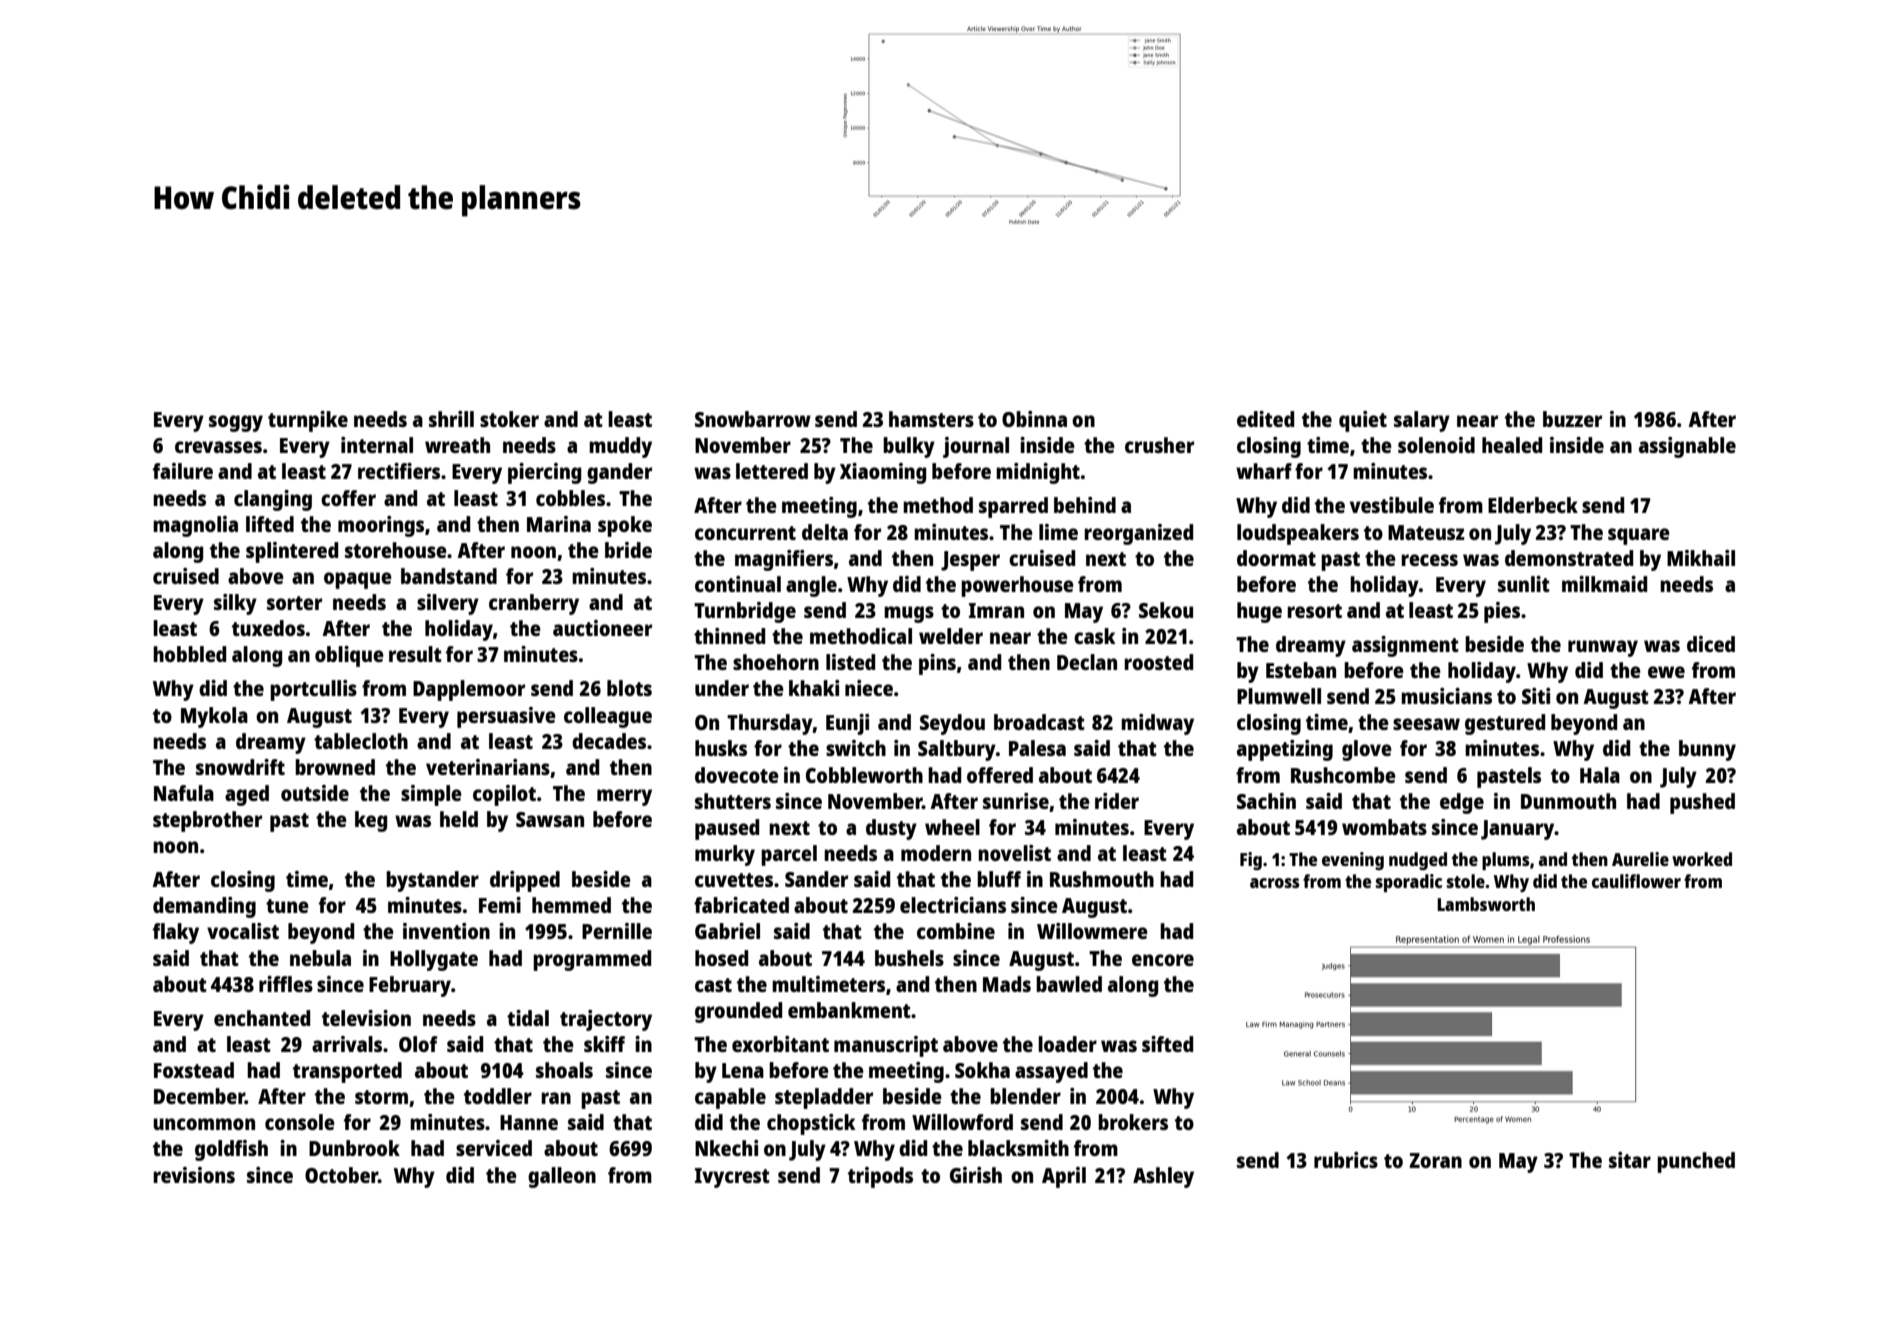 The width and height of the screenshot is (1889, 1335). Describe the element at coordinates (729, 636) in the screenshot. I see `thinned` at that location.
